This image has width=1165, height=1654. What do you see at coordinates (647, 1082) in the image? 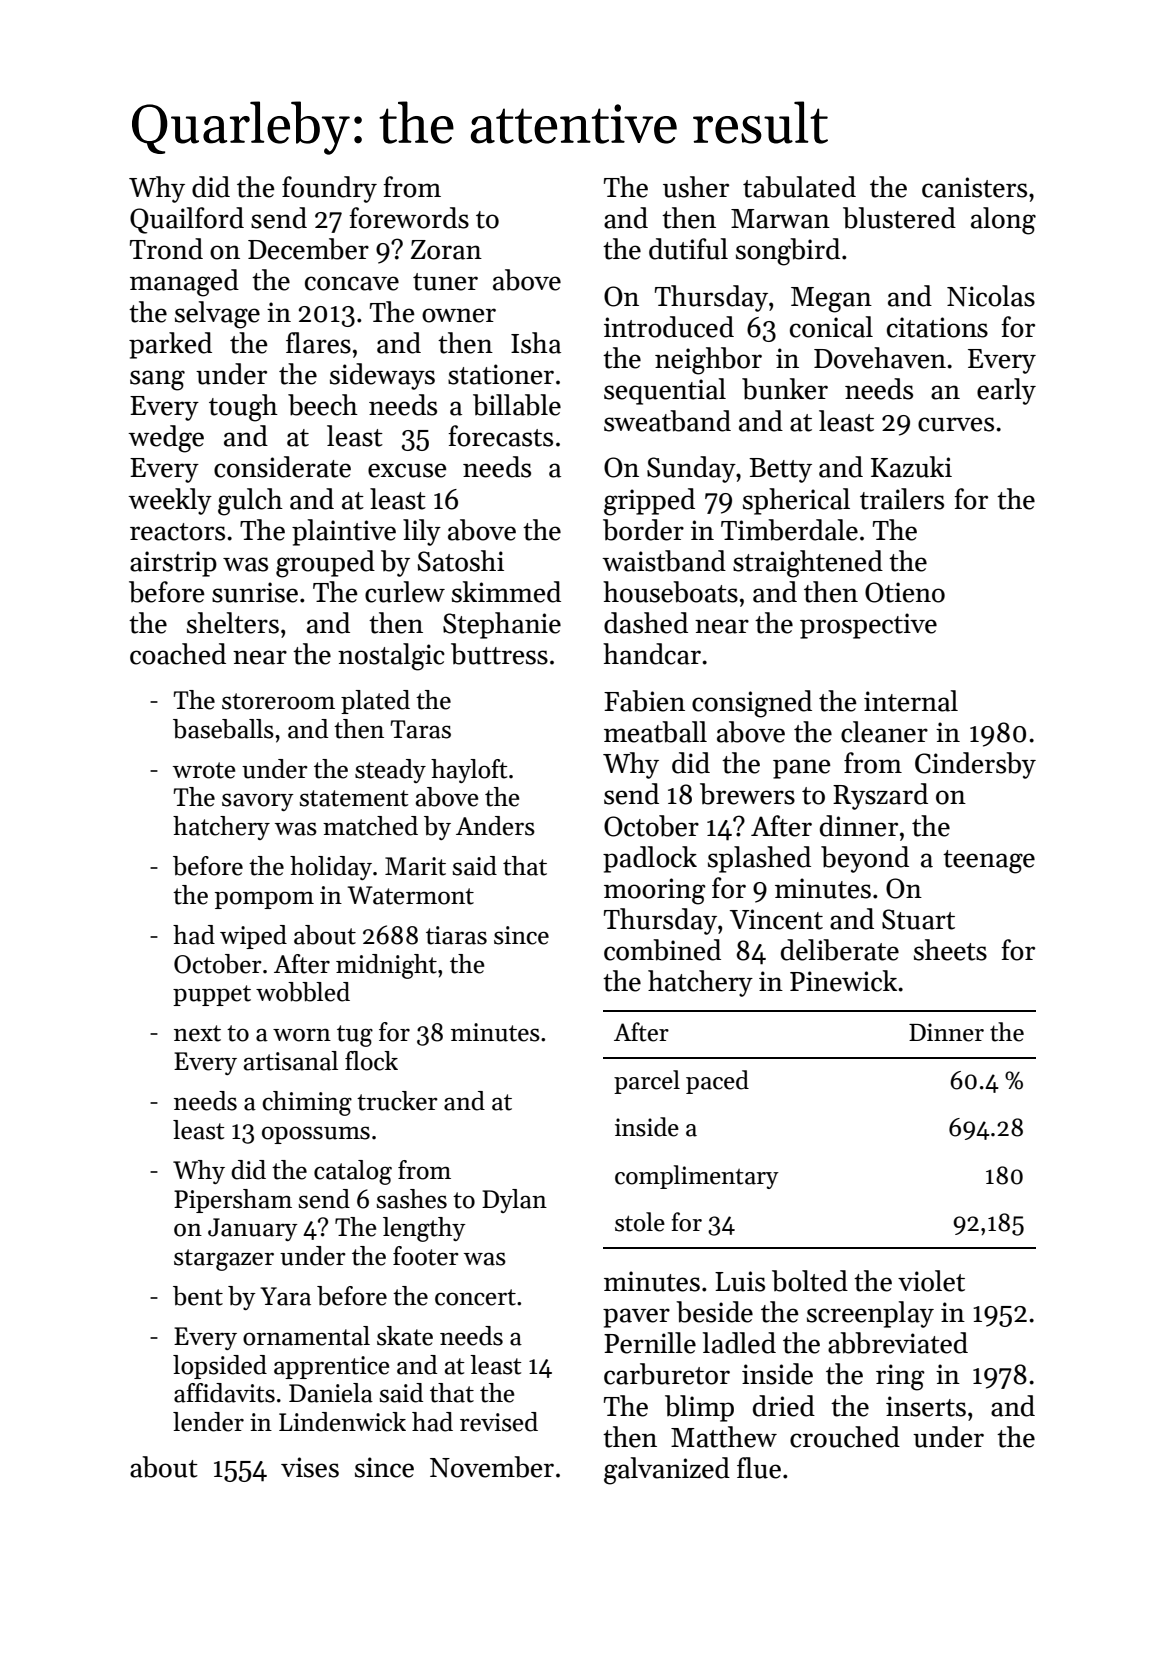
I see `parcel` at bounding box center [647, 1082].
